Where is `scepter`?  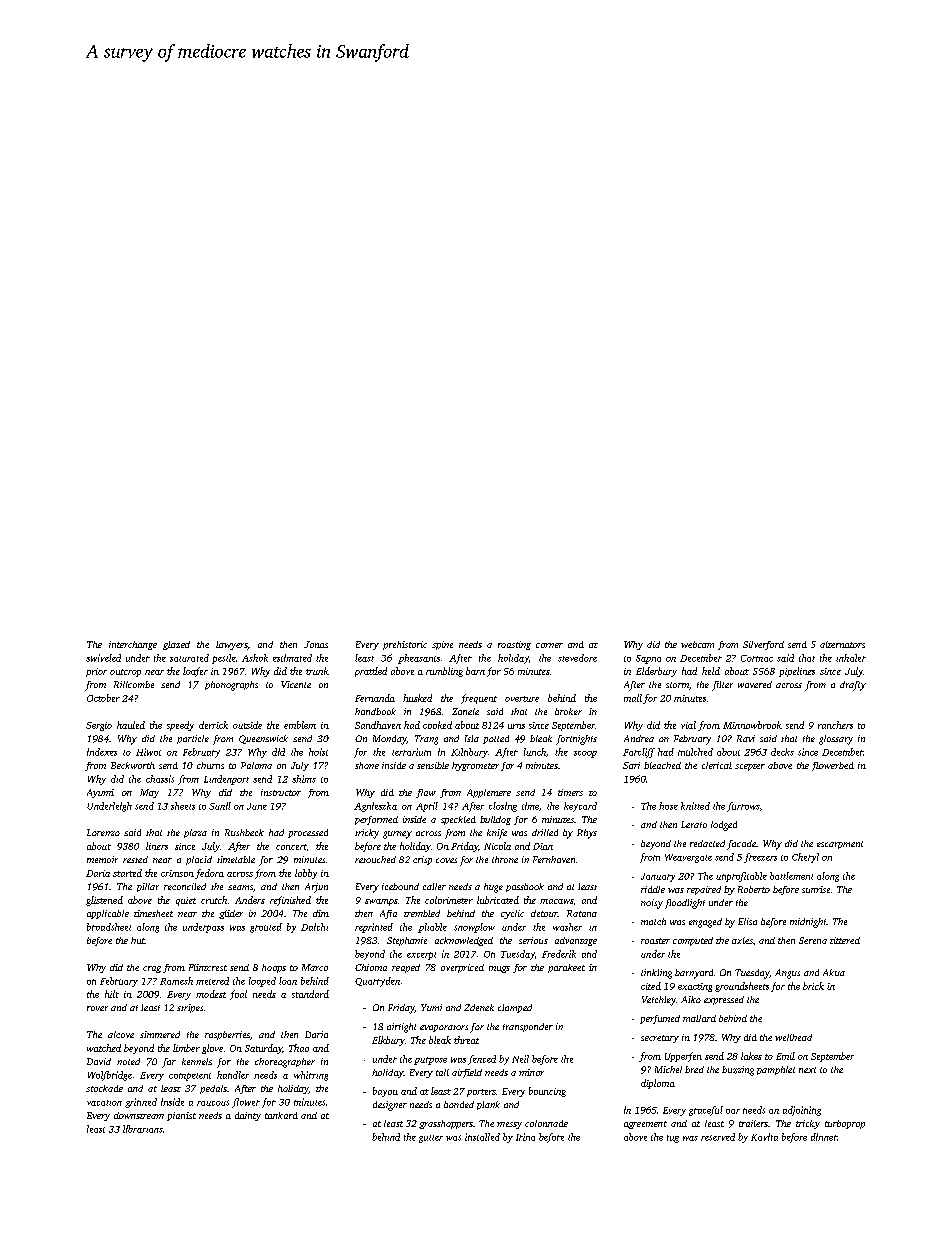 scepter is located at coordinates (750, 767).
